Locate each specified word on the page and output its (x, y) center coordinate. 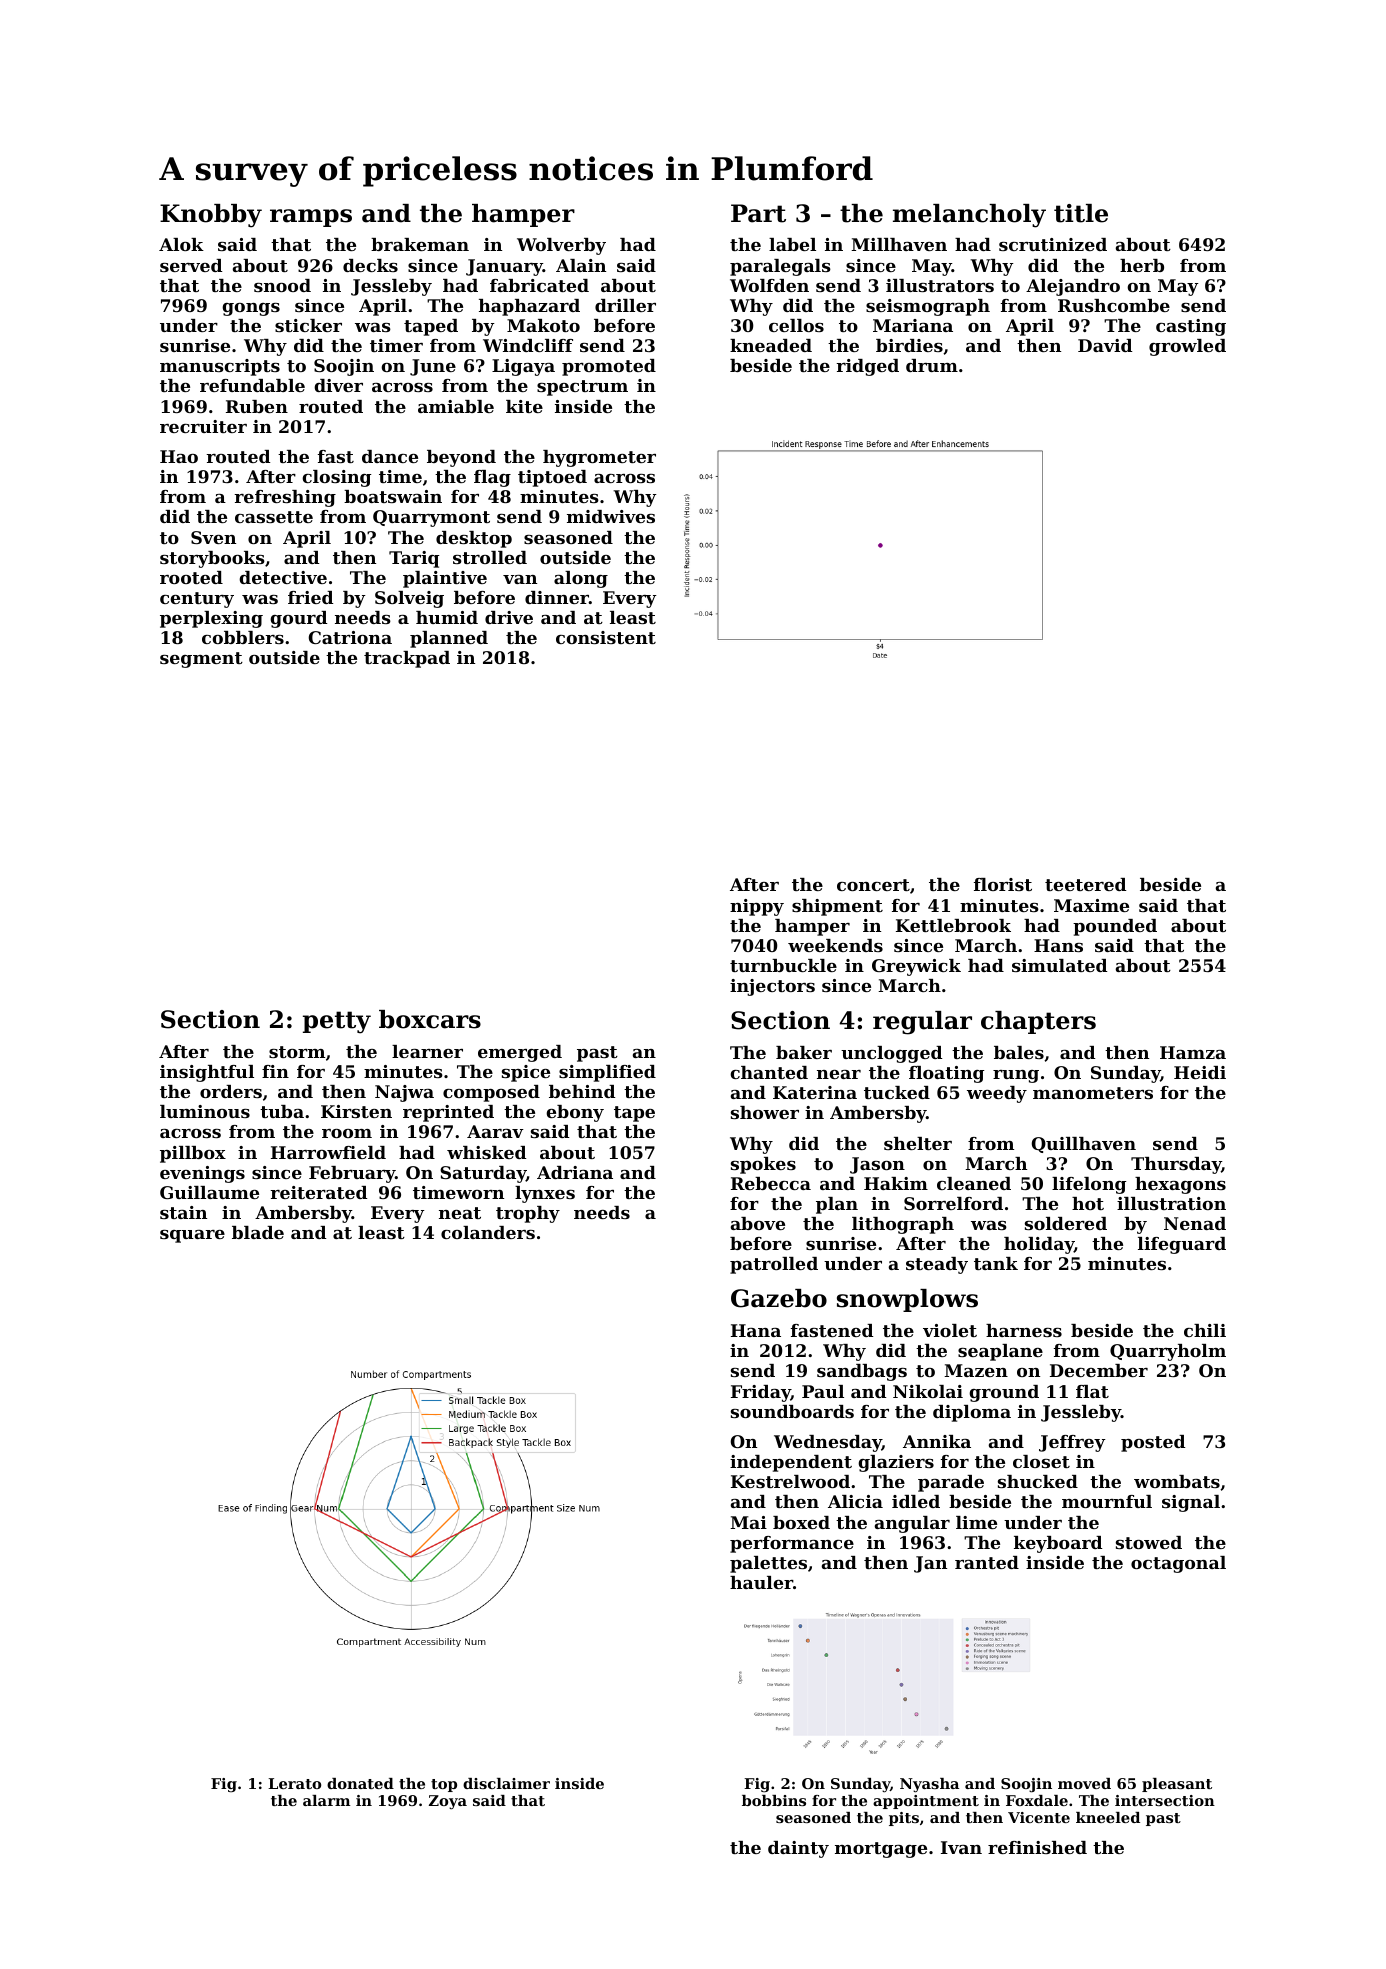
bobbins (774, 1800)
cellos (796, 325)
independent (791, 1463)
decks (370, 265)
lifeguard (1182, 1245)
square (192, 1236)
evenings (202, 1174)
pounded (1115, 927)
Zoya (448, 1802)
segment (201, 660)
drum (932, 365)
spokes (763, 1165)
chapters (1038, 1022)
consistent (606, 637)
